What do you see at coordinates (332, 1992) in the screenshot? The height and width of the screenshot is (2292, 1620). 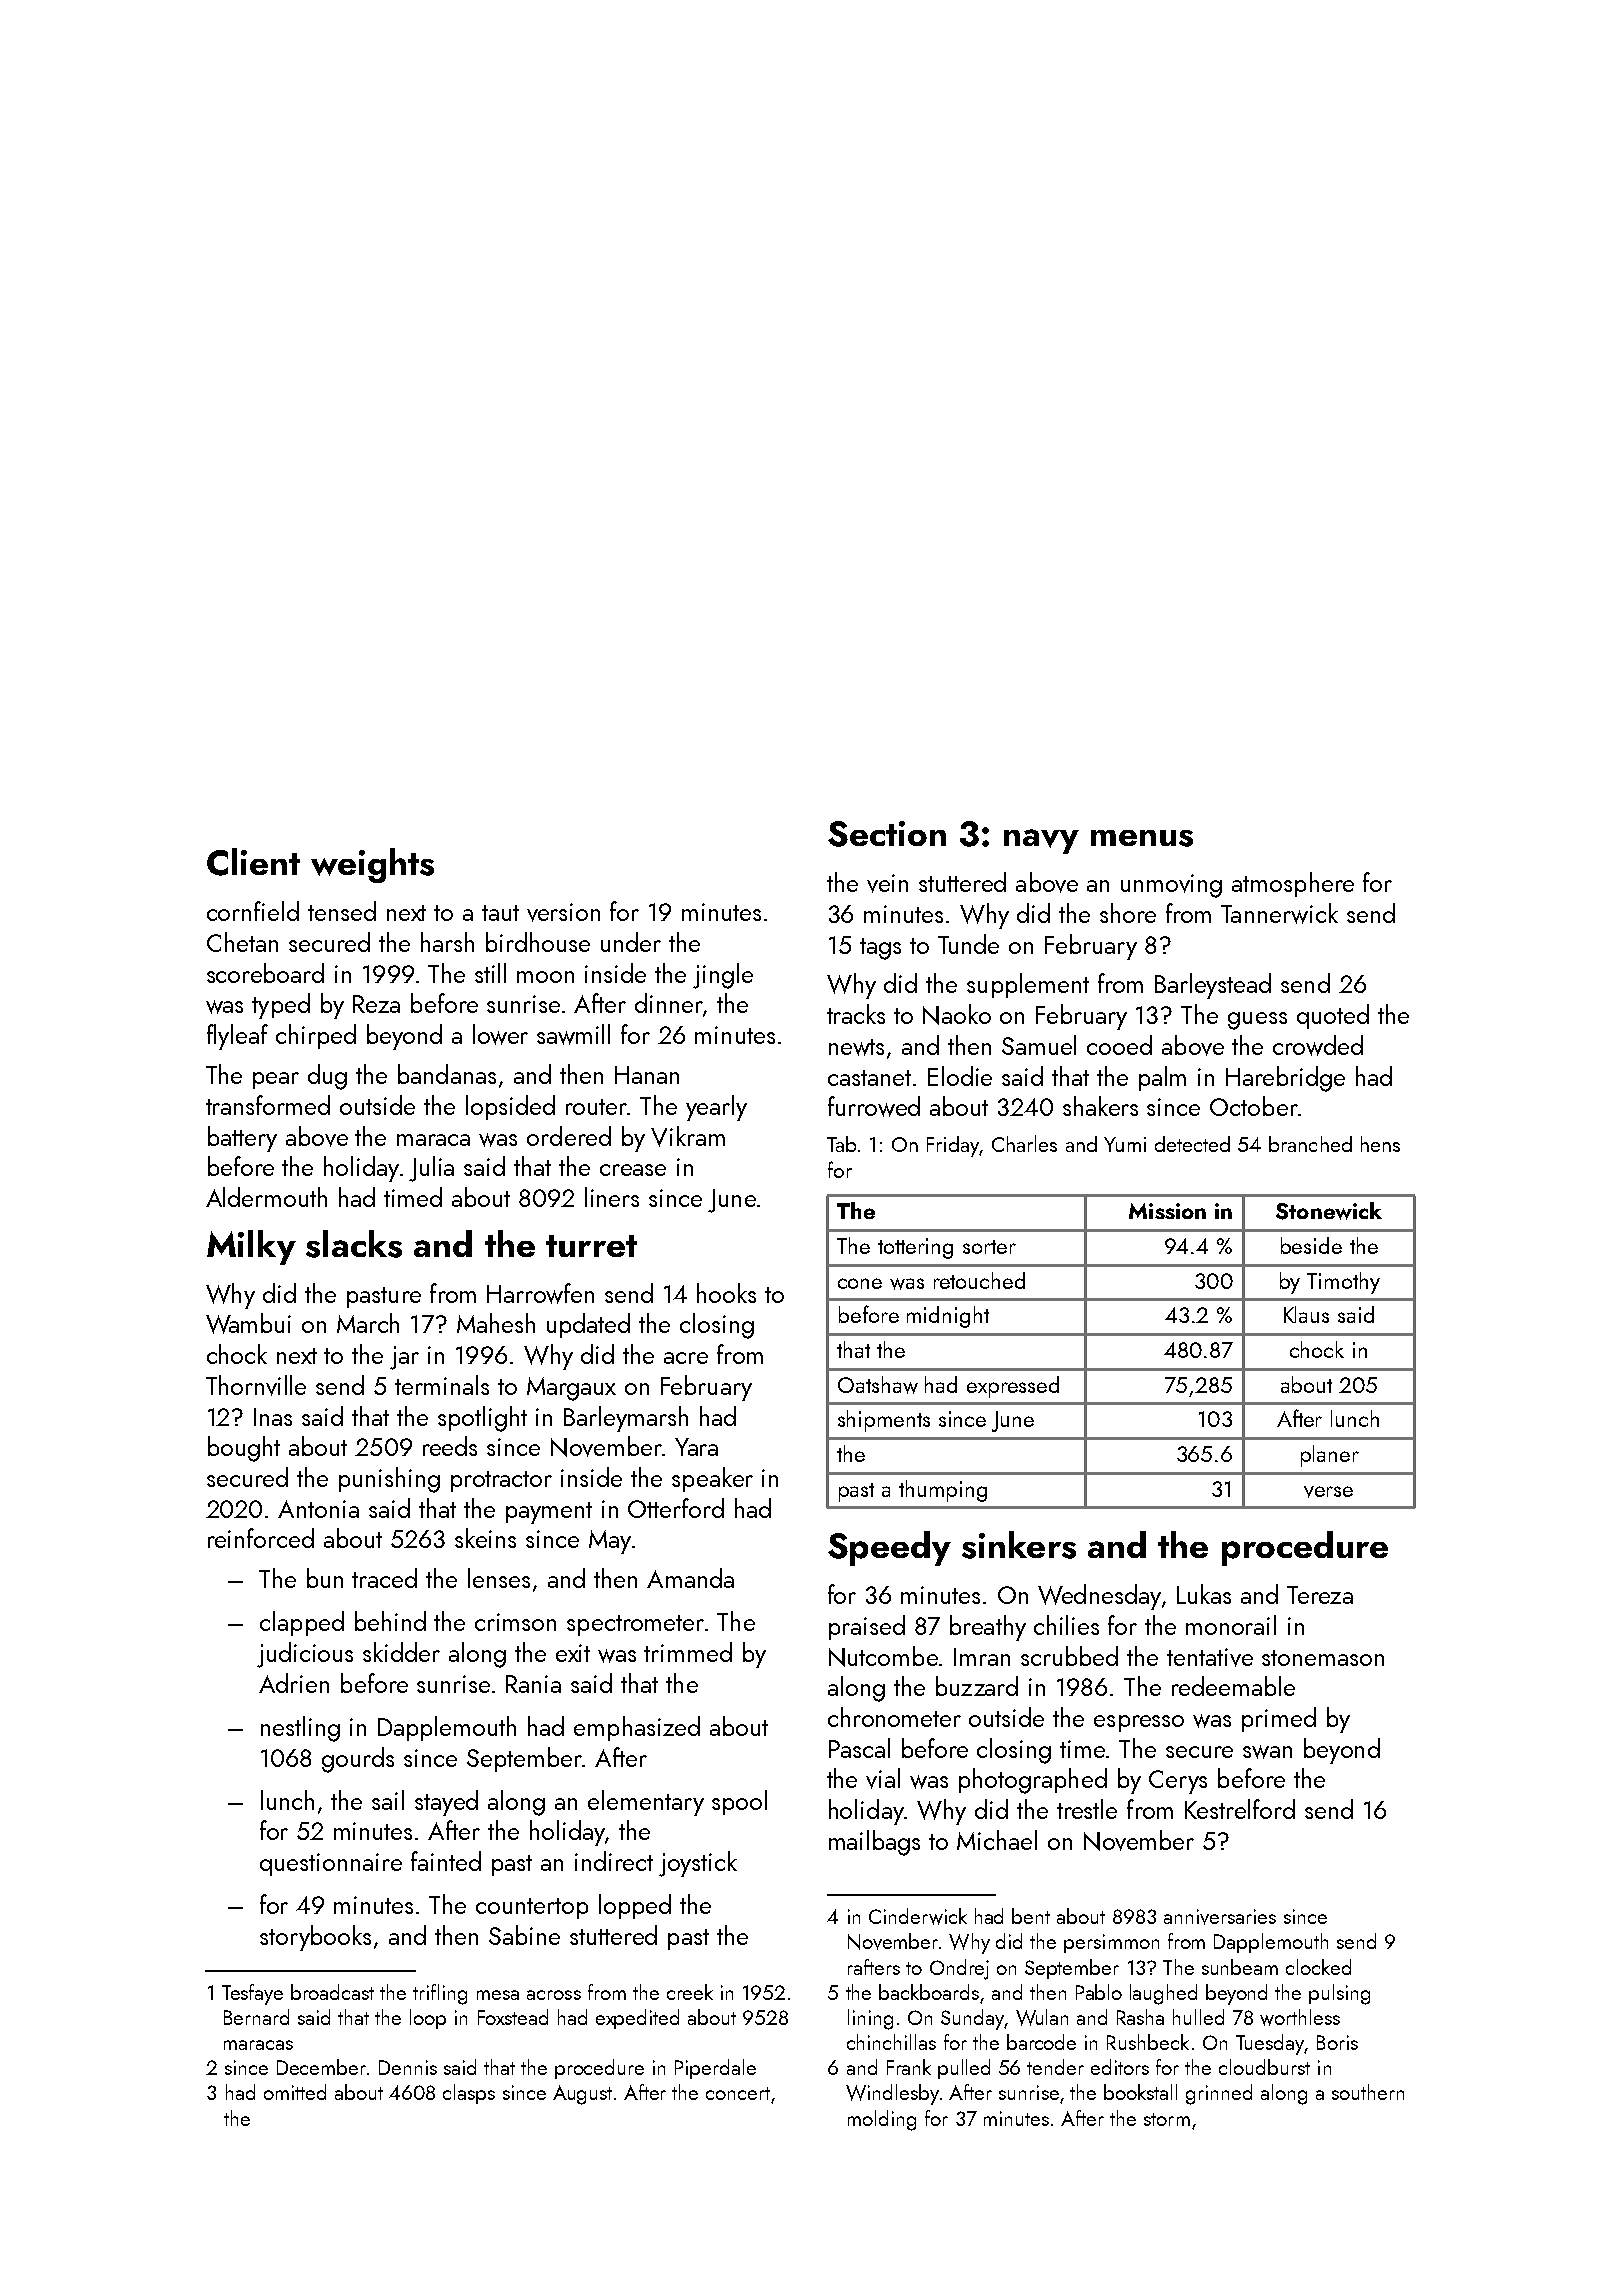 I see `broadcast` at bounding box center [332, 1992].
